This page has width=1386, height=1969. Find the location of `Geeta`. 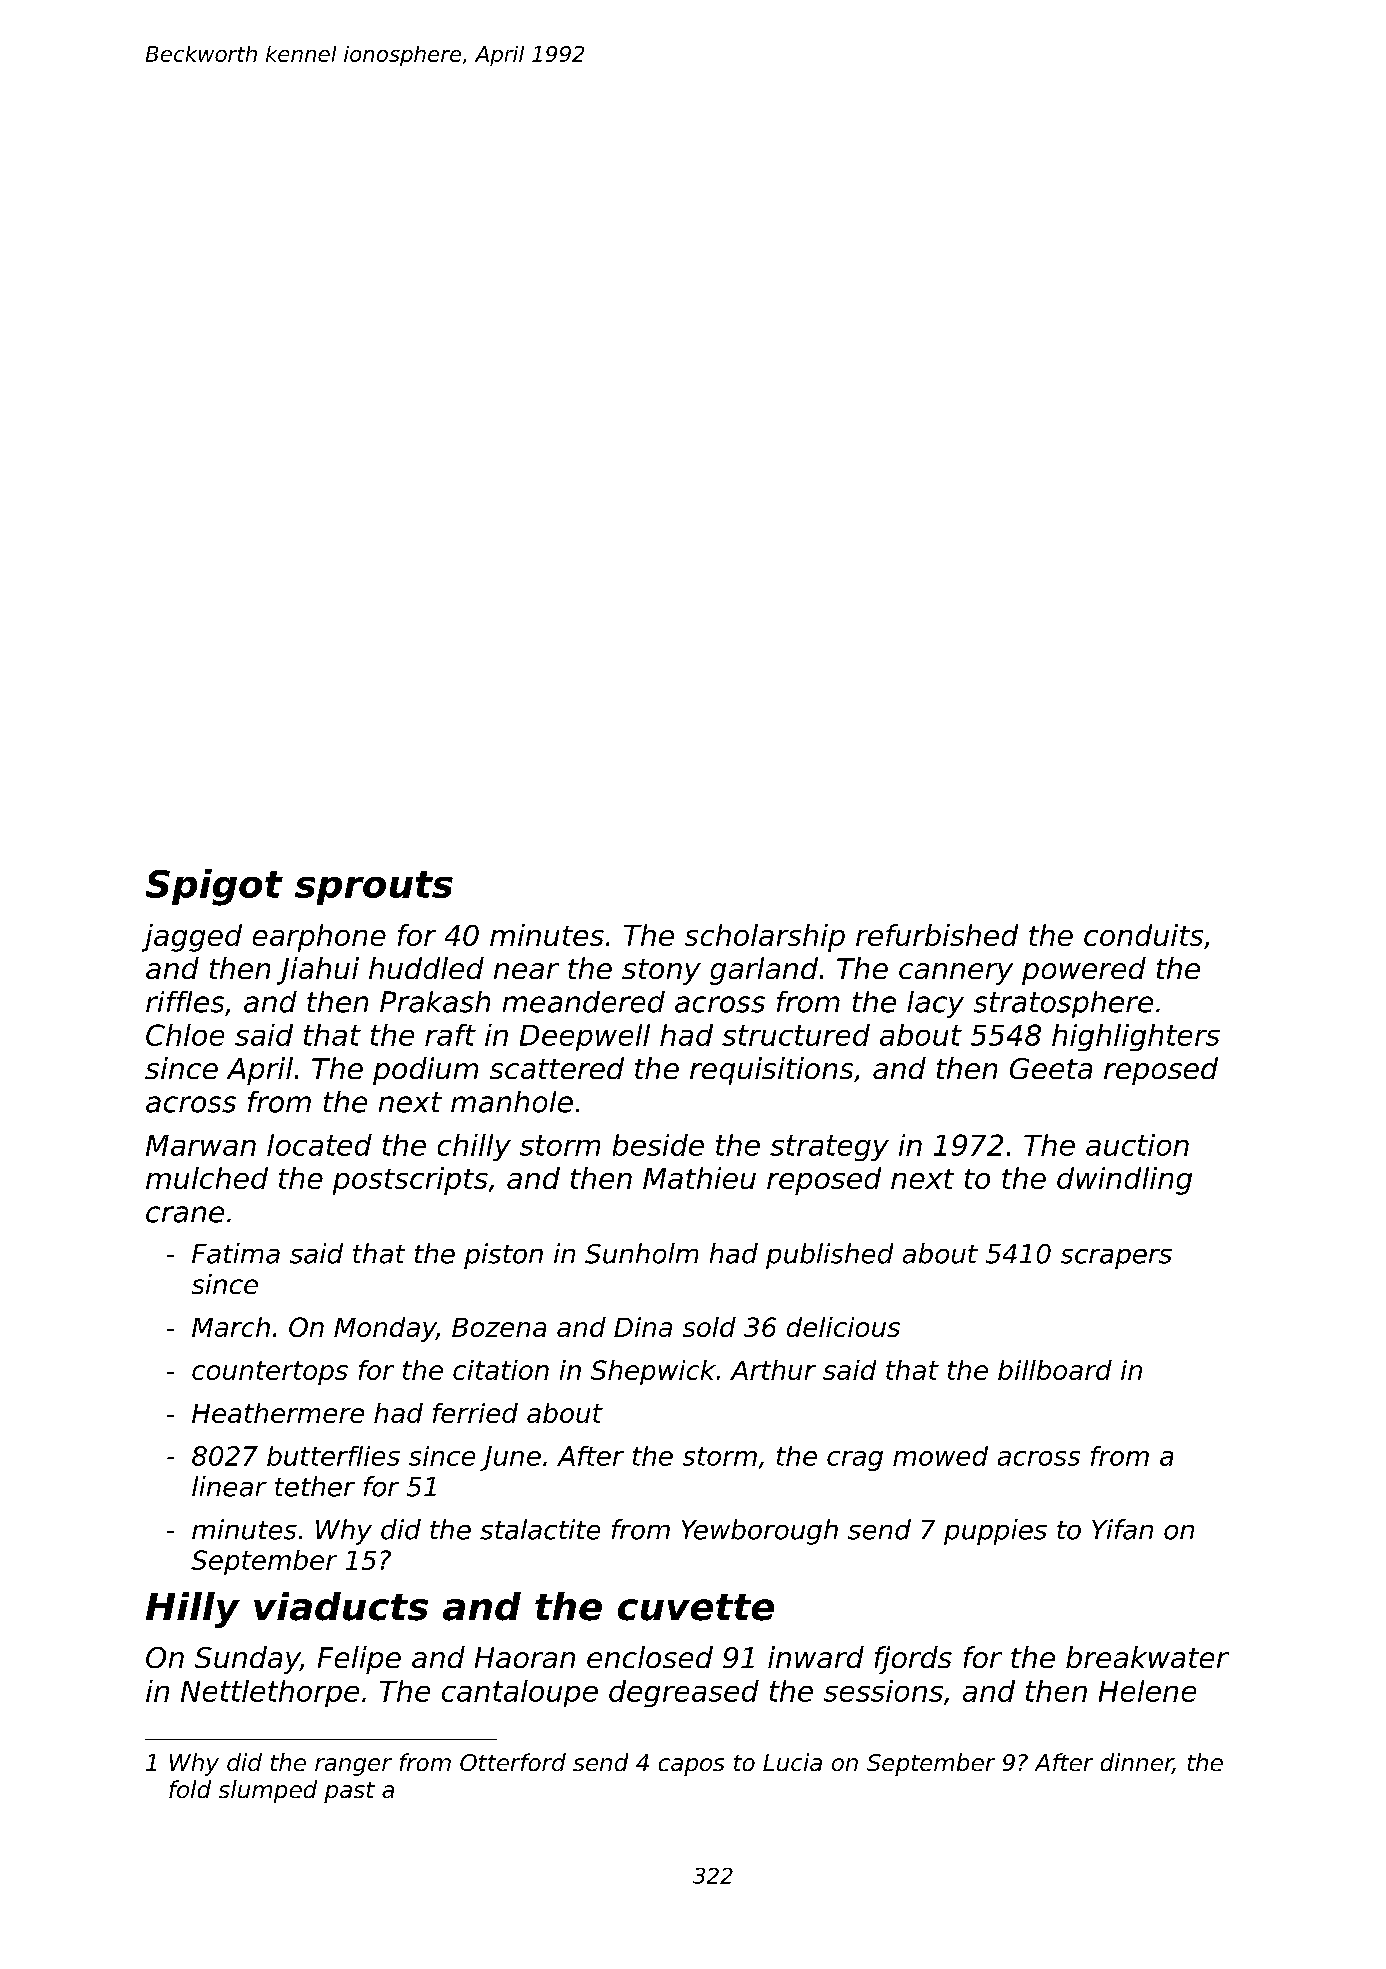

Geeta is located at coordinates (1051, 1068).
